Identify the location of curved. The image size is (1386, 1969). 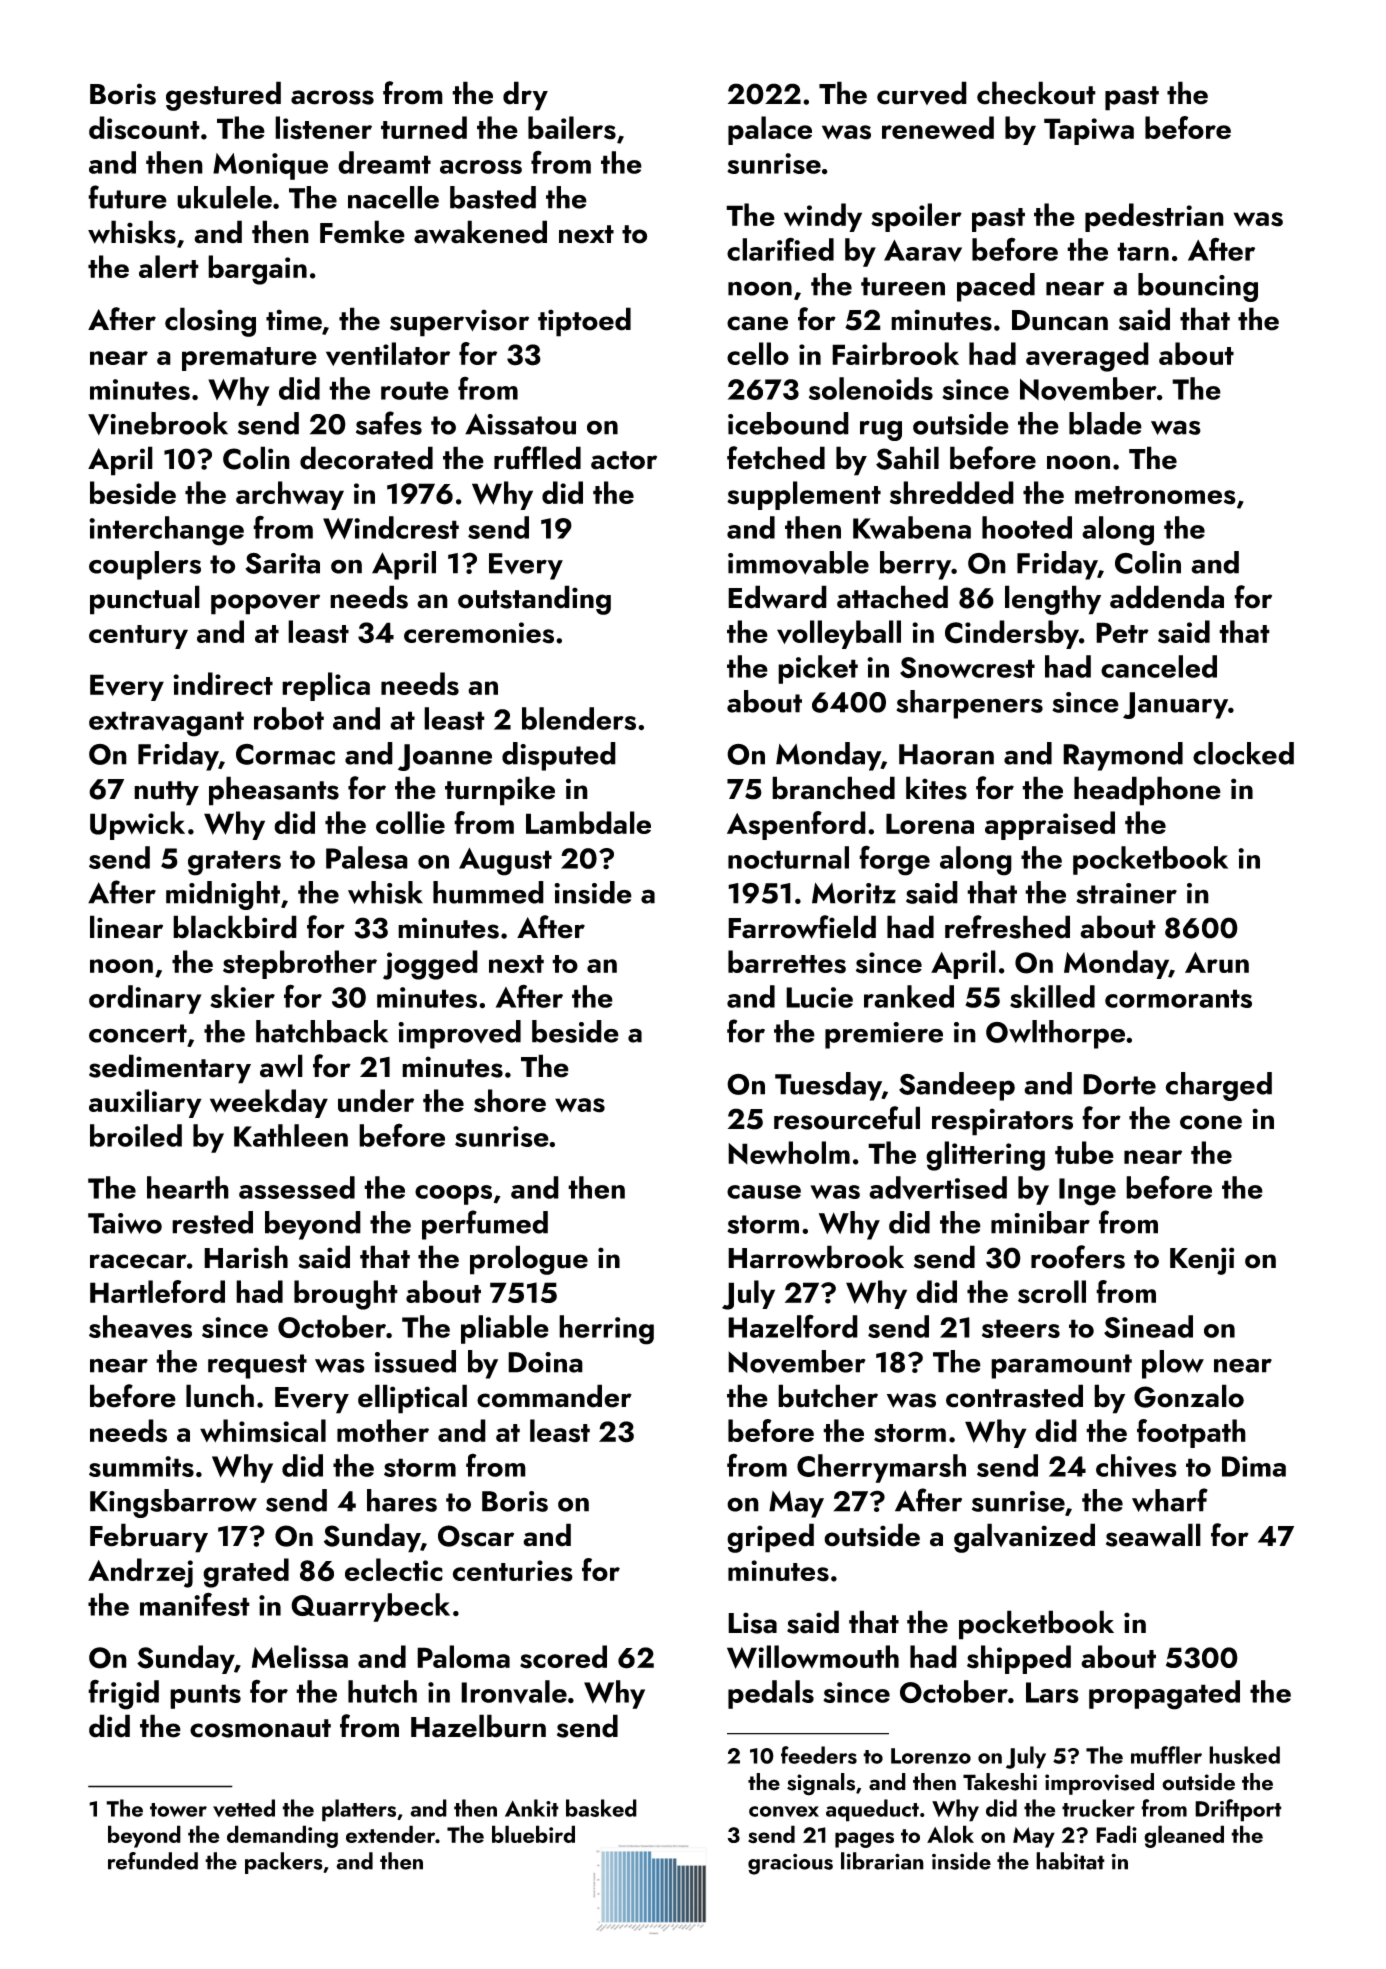
(922, 93).
